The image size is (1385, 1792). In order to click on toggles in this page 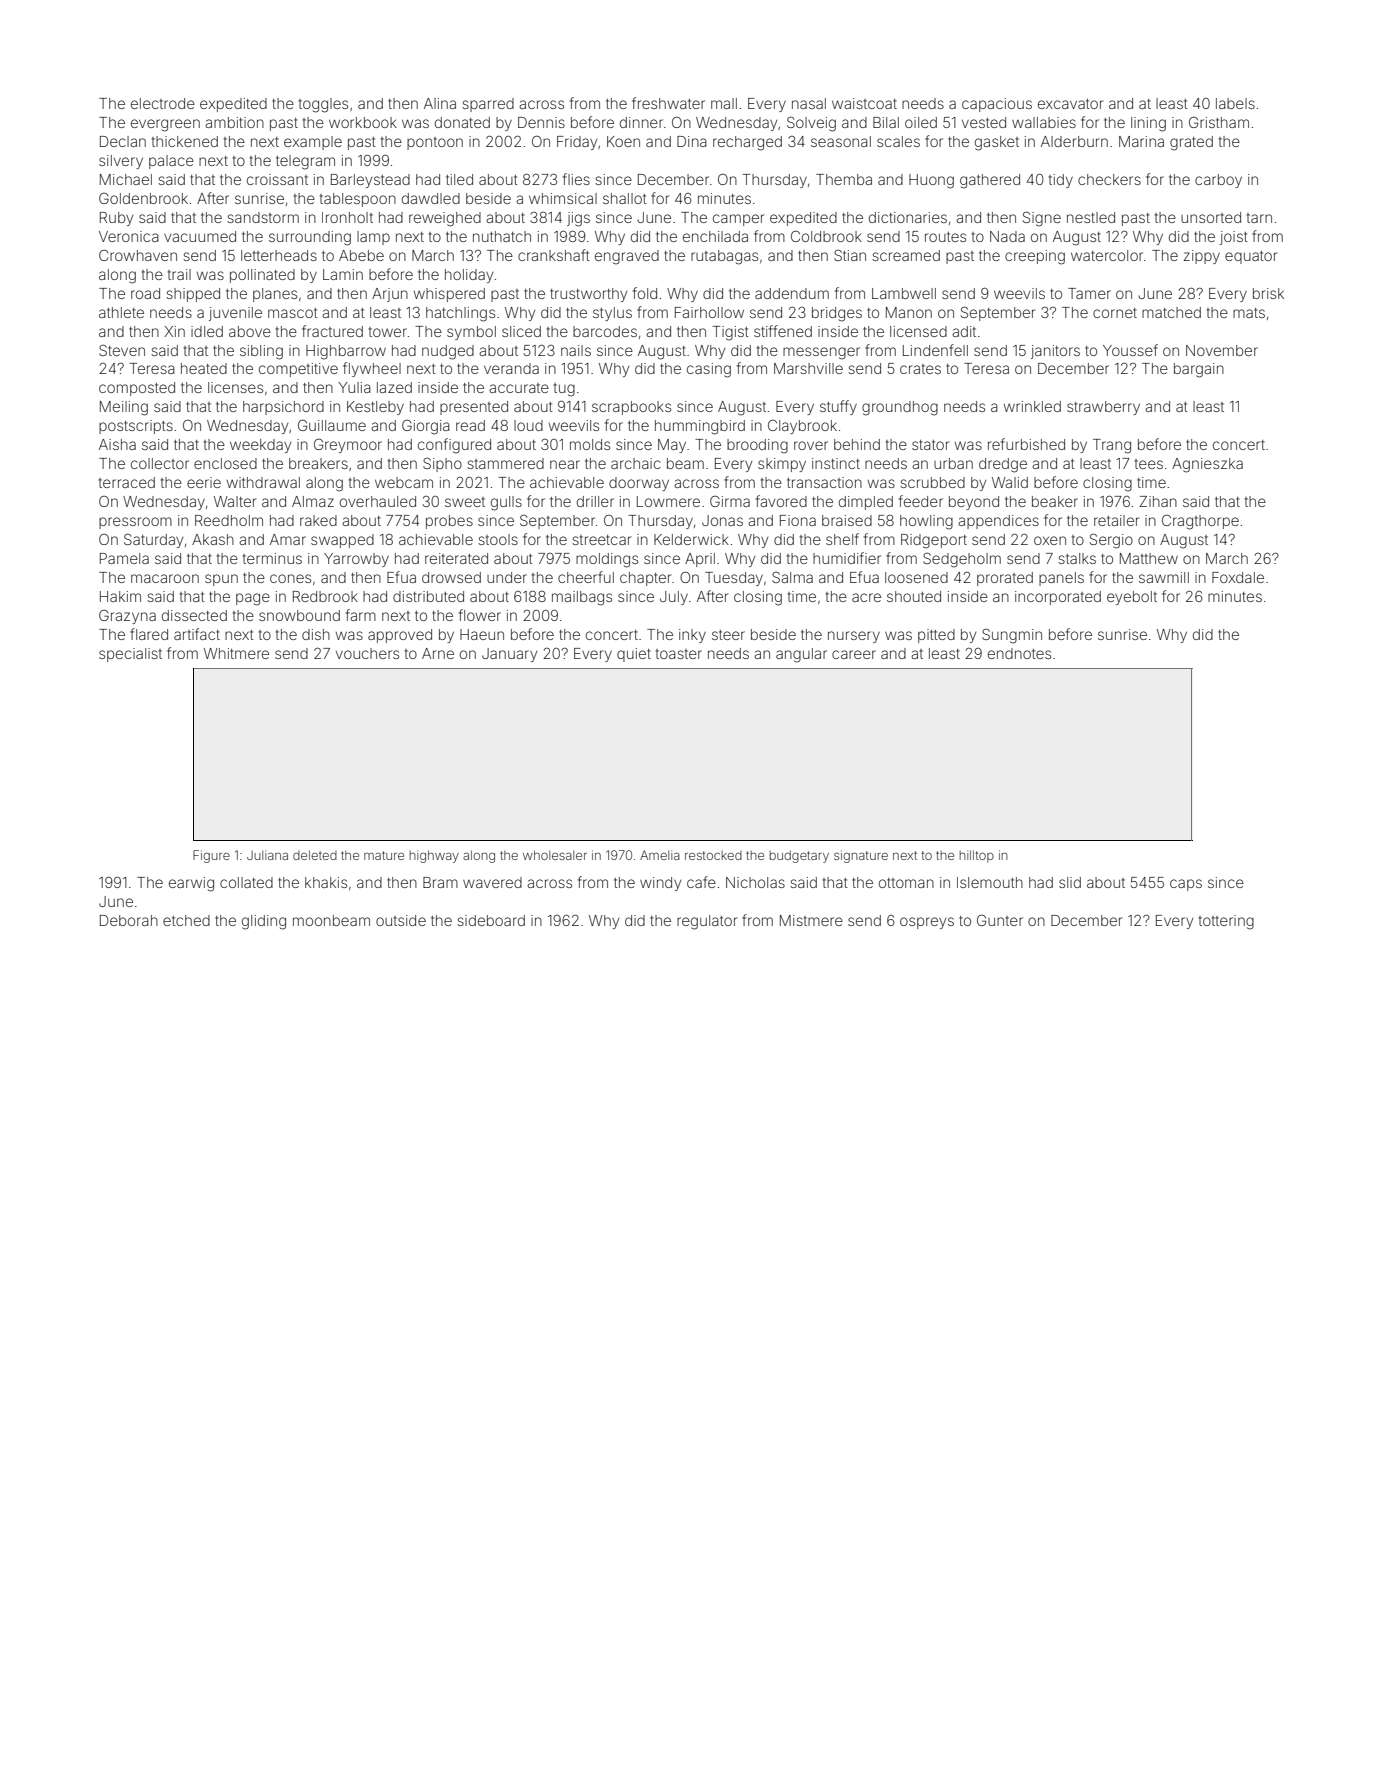, I will do `click(323, 105)`.
